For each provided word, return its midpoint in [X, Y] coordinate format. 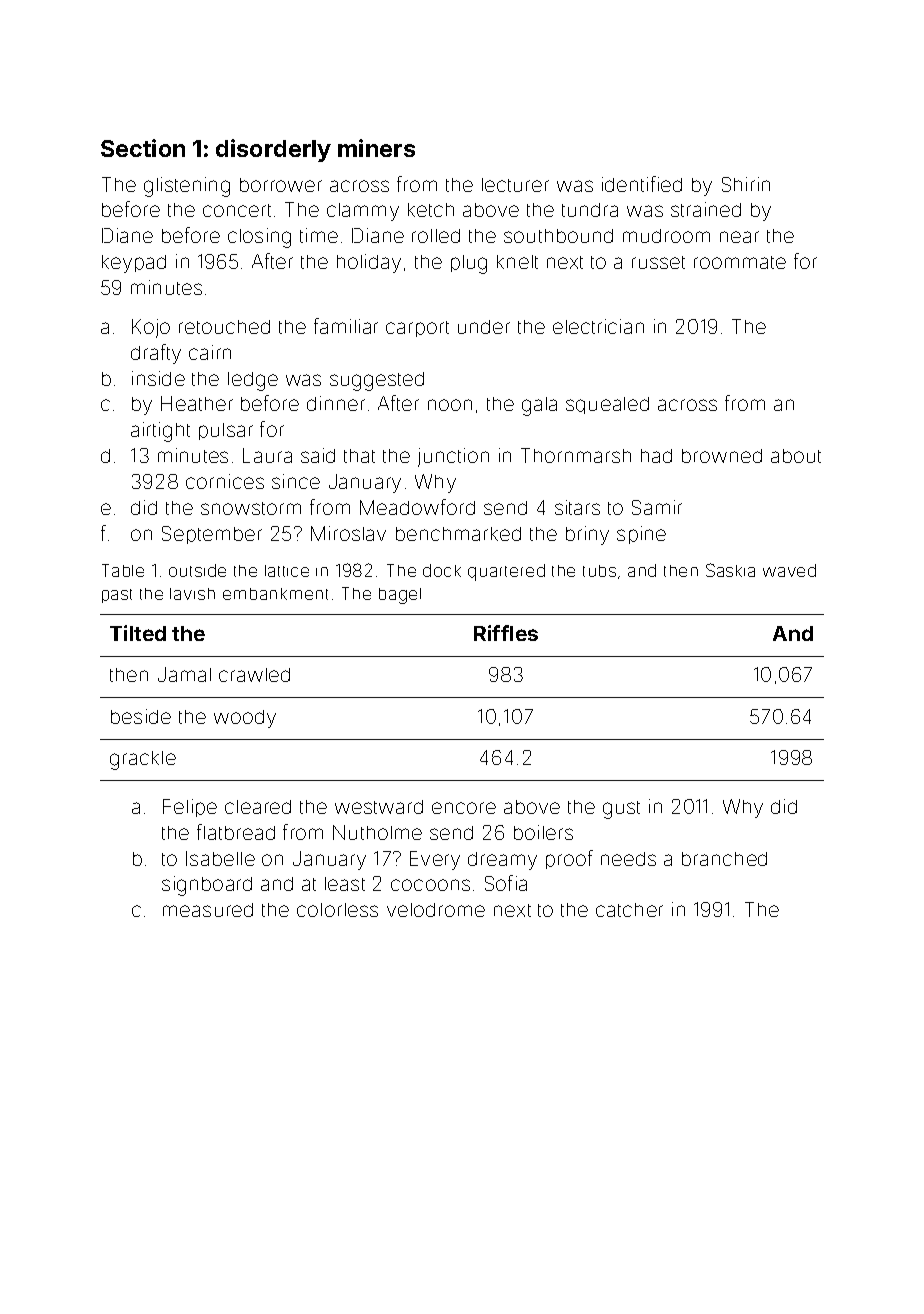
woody [245, 719]
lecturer [515, 185]
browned [722, 456]
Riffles [506, 633]
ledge [253, 381]
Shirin [746, 184]
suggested [377, 381]
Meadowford [417, 507]
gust [621, 810]
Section [143, 148]
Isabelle [220, 858]
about [796, 456]
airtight [160, 432]
